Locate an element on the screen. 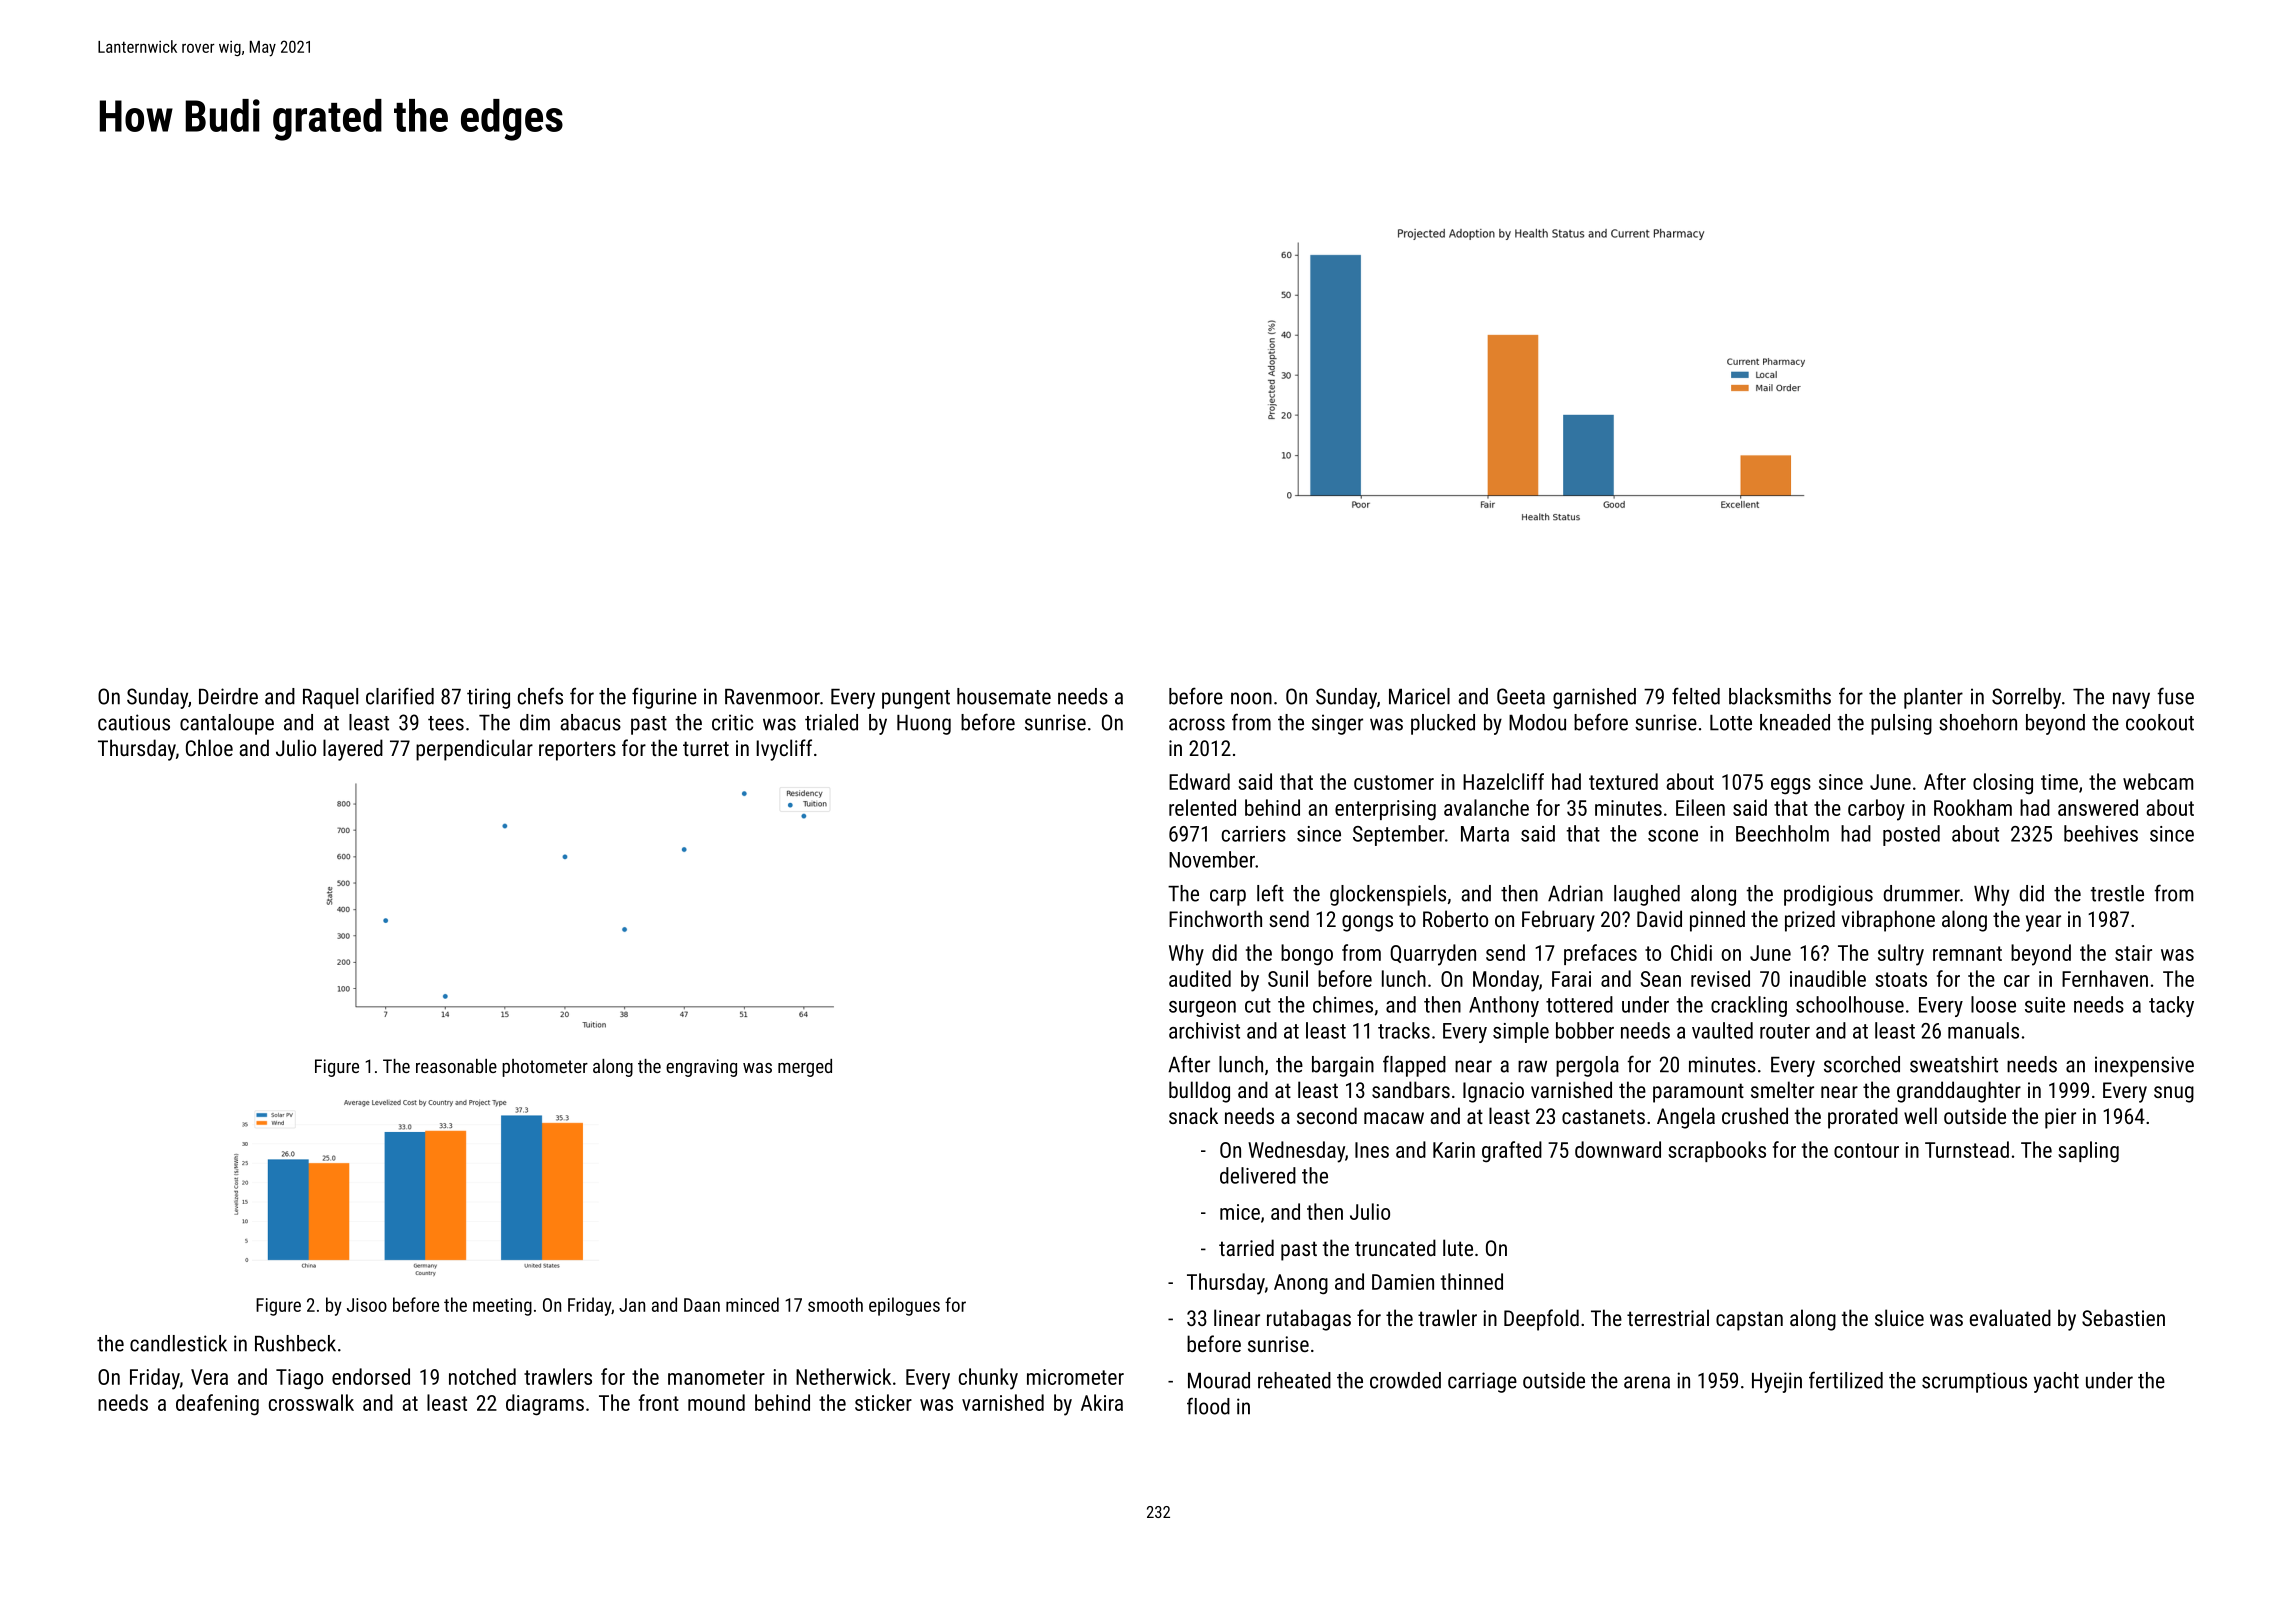  reasonable is located at coordinates (456, 1066).
